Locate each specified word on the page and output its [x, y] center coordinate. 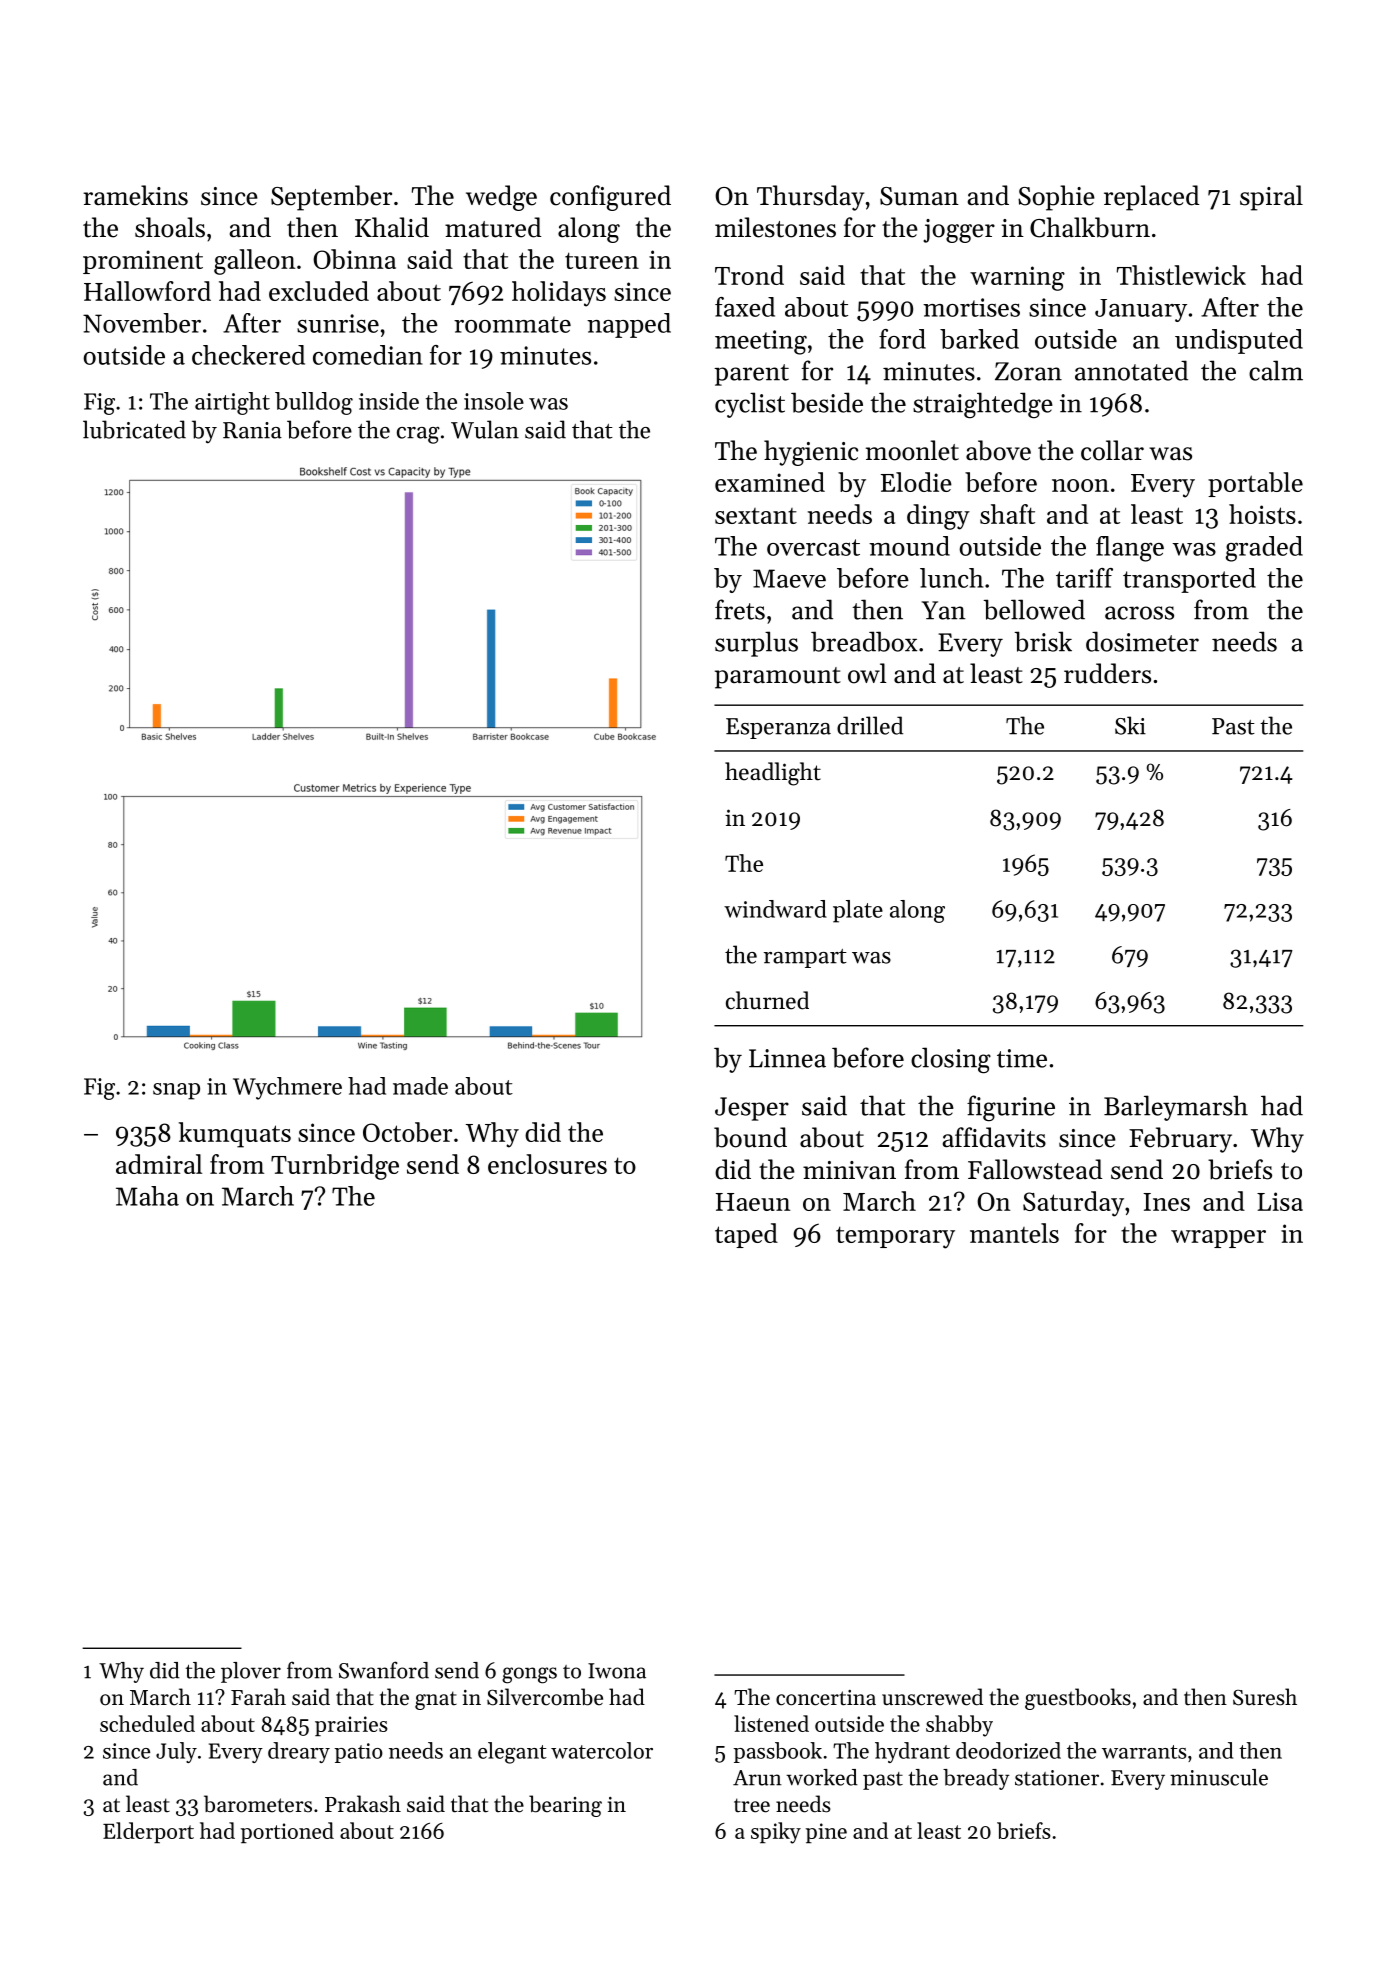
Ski [1130, 725]
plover [251, 1672]
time [1022, 1058]
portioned [287, 1832]
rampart [805, 958]
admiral [159, 1164]
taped [746, 1235]
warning [1017, 278]
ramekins [135, 195]
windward [775, 909]
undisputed [1239, 341]
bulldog [314, 403]
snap [176, 1091]
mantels [1014, 1233]
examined [770, 482]
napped [629, 325]
